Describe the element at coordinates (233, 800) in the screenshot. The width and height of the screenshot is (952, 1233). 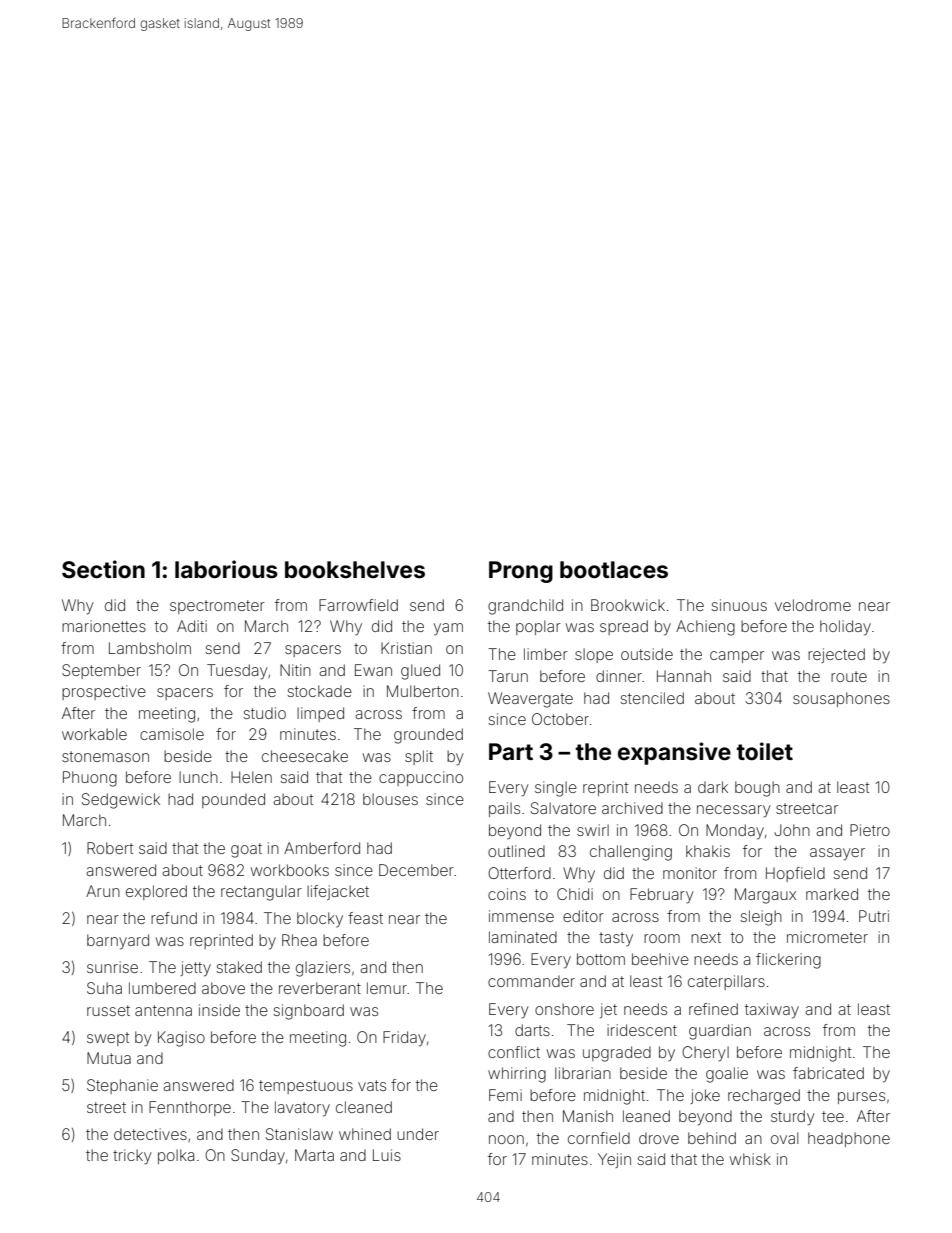
I see `pounded` at that location.
